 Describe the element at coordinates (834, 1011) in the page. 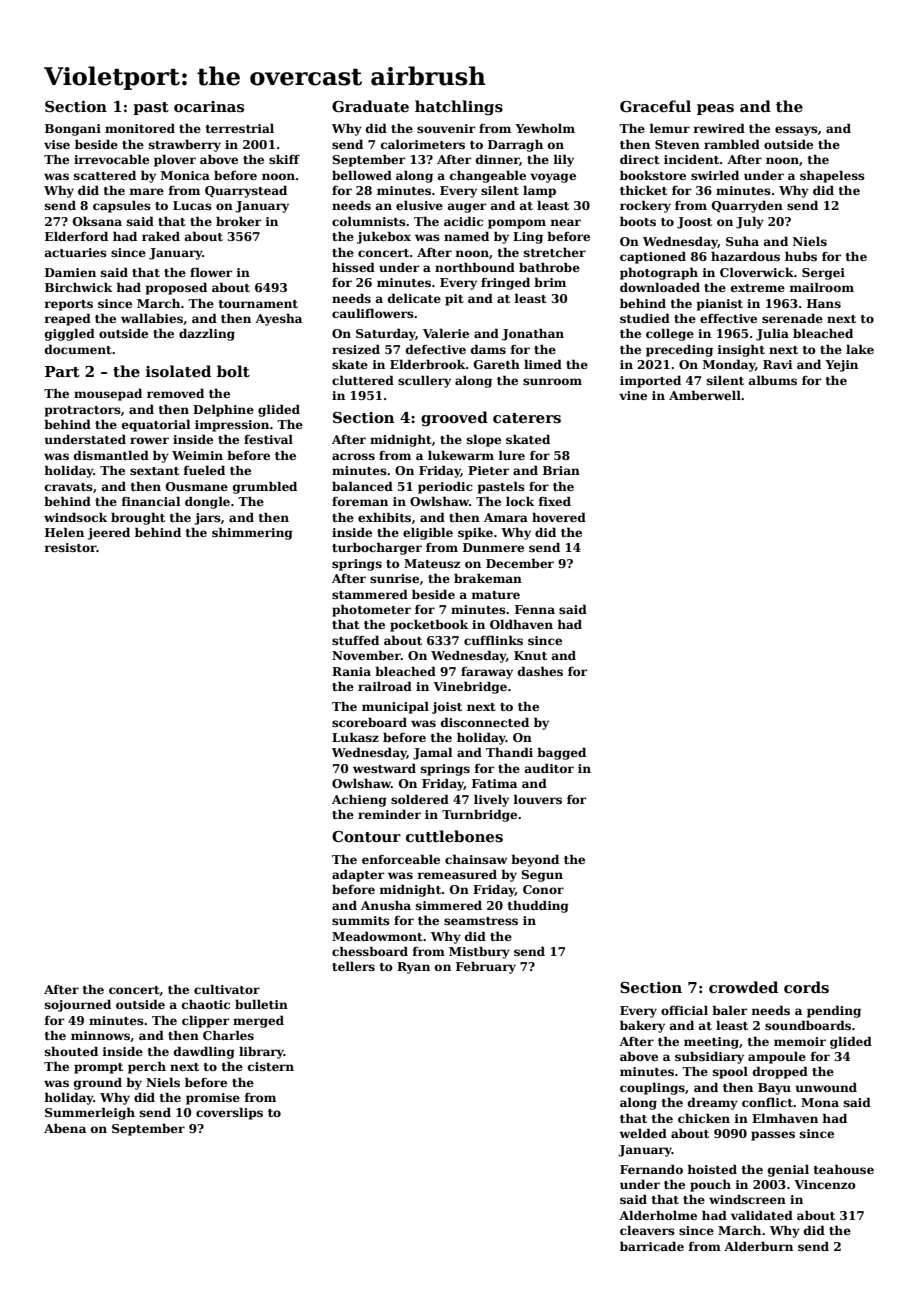

I see `pending` at that location.
